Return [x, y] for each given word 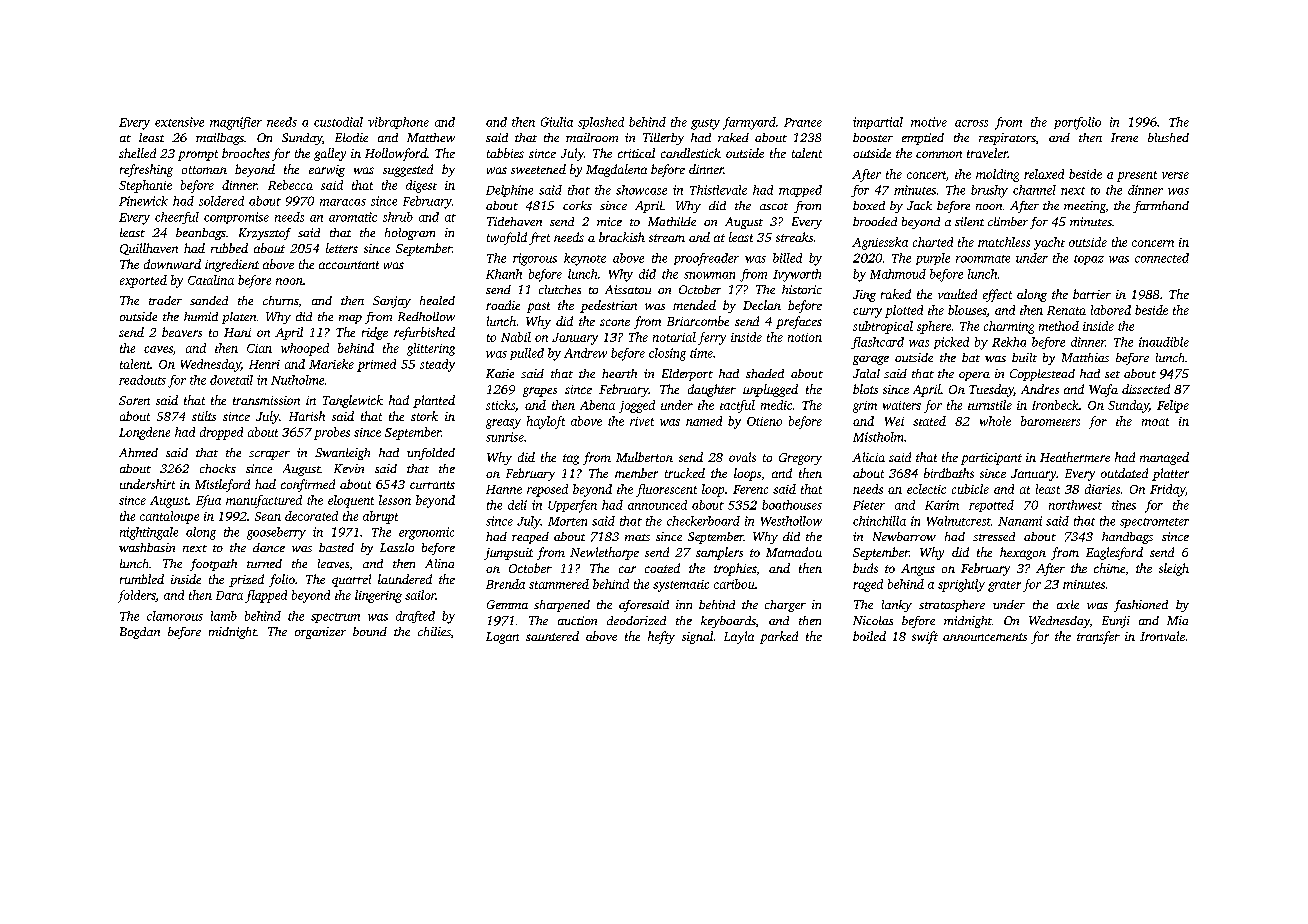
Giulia [557, 122]
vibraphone [398, 123]
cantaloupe [169, 517]
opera [974, 376]
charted [933, 242]
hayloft [546, 422]
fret [539, 238]
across [971, 123]
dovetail [231, 380]
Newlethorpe [604, 553]
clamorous [175, 616]
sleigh [1174, 569]
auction [577, 620]
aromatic [353, 217]
